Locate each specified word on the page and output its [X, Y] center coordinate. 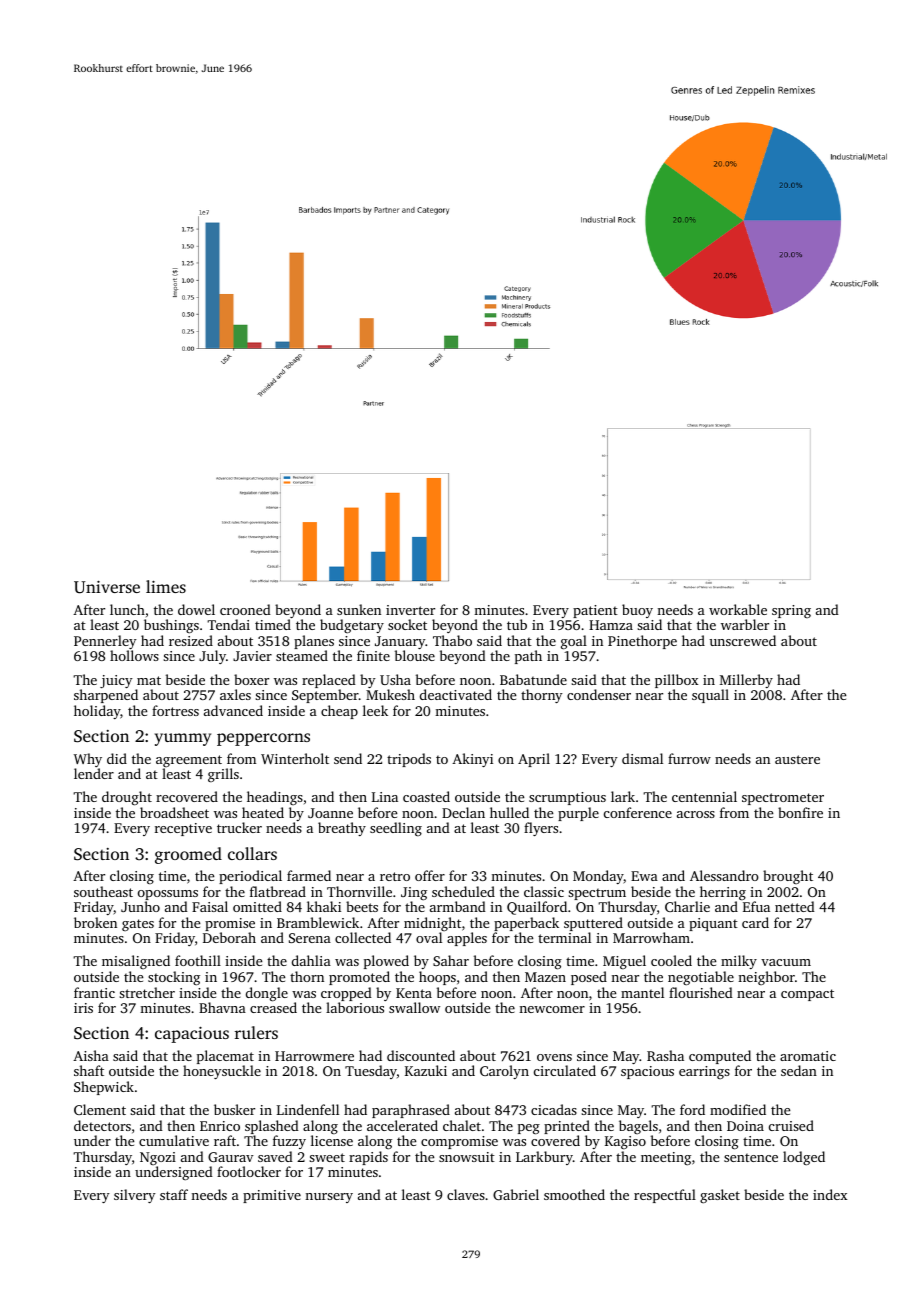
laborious [355, 1007]
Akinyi [472, 760]
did [117, 758]
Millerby [746, 681]
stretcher [147, 992]
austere [797, 759]
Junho [140, 906]
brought [788, 877]
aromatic [808, 1056]
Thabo [452, 640]
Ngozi [158, 1158]
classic [544, 891]
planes [314, 642]
